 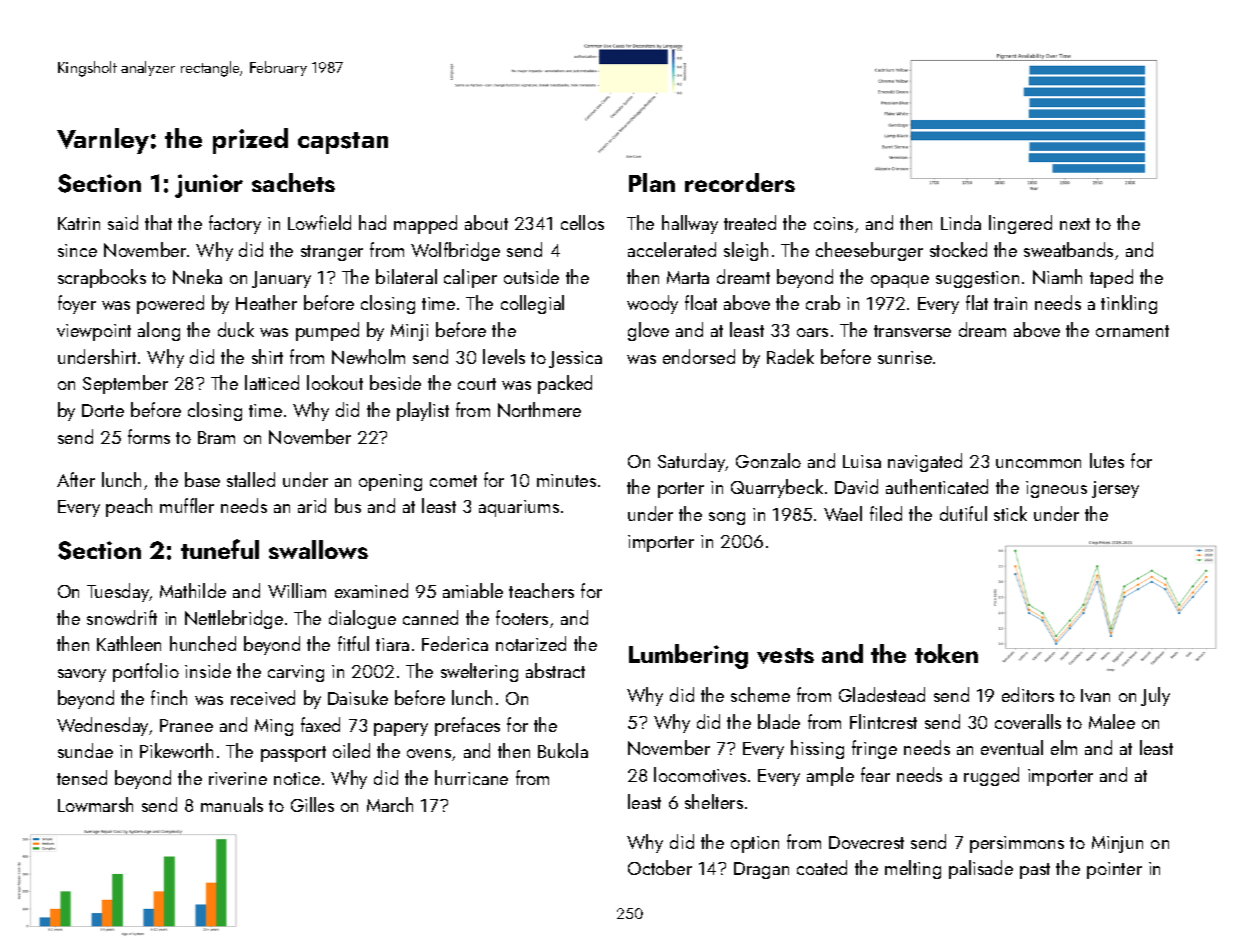 I want to click on coins, so click(x=833, y=223).
